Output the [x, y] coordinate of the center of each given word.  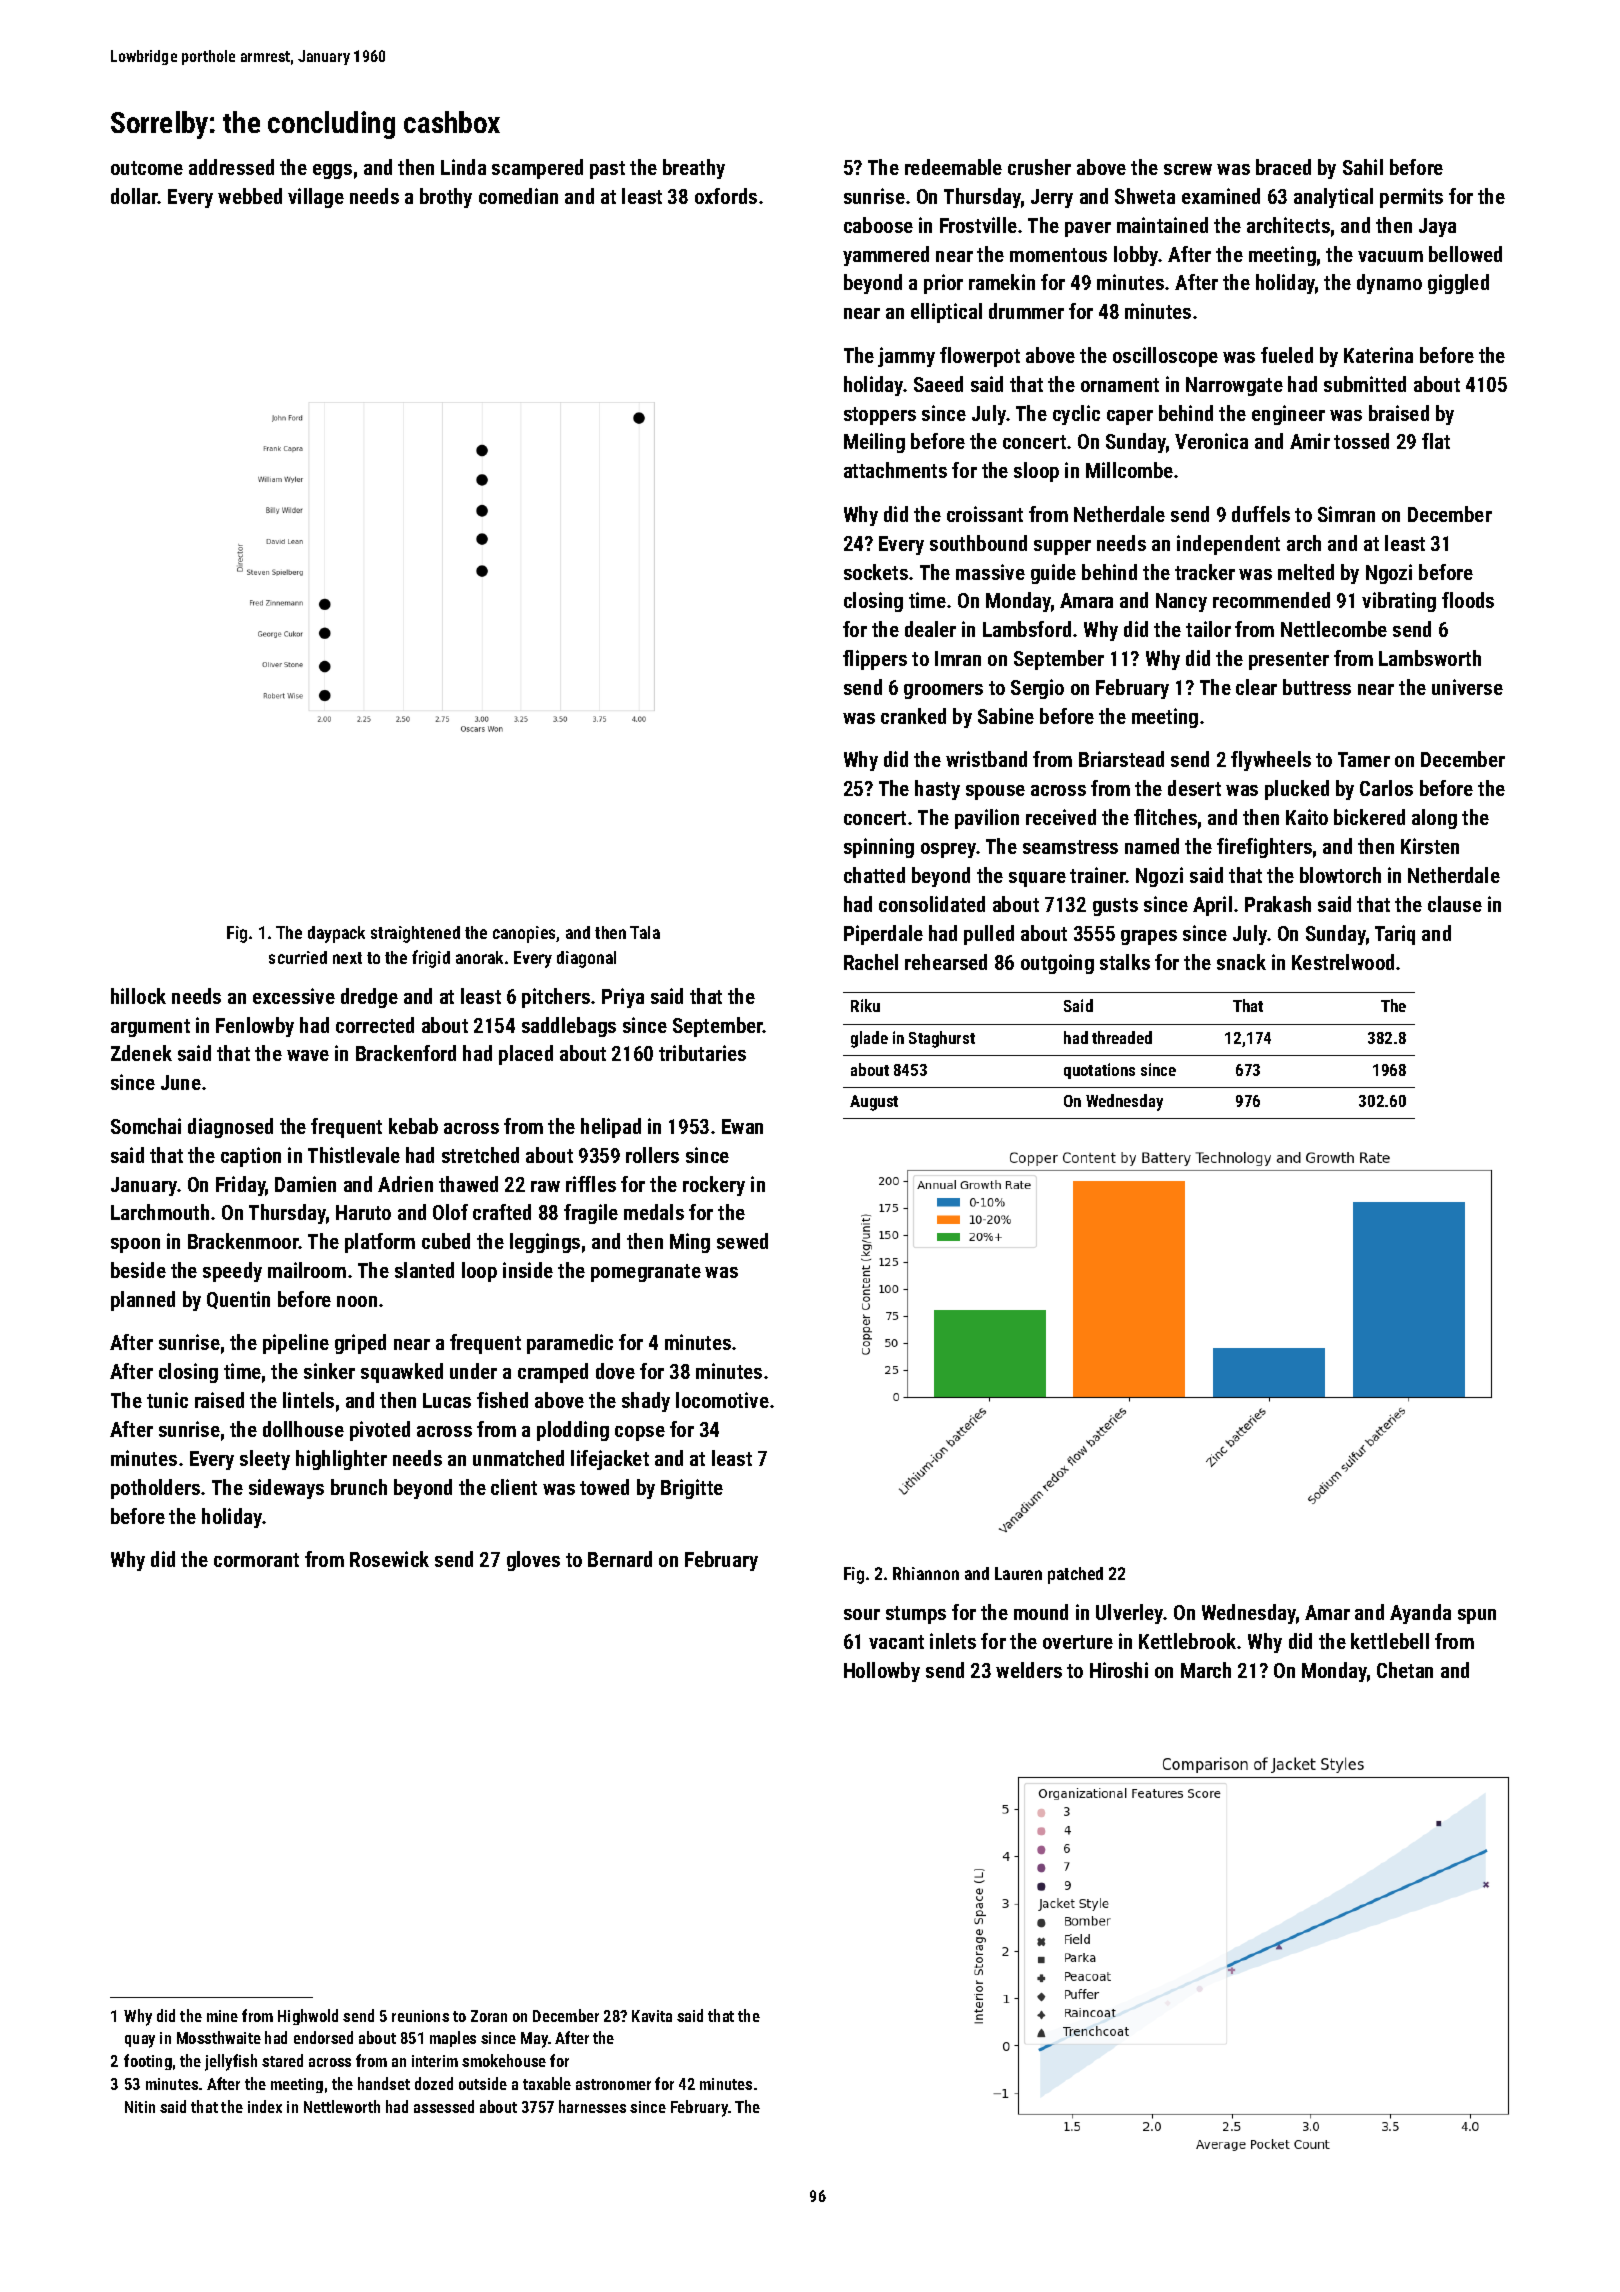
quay [140, 2041]
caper [1130, 417]
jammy [906, 357]
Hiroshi [1119, 1670]
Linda [463, 167]
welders [1029, 1670]
